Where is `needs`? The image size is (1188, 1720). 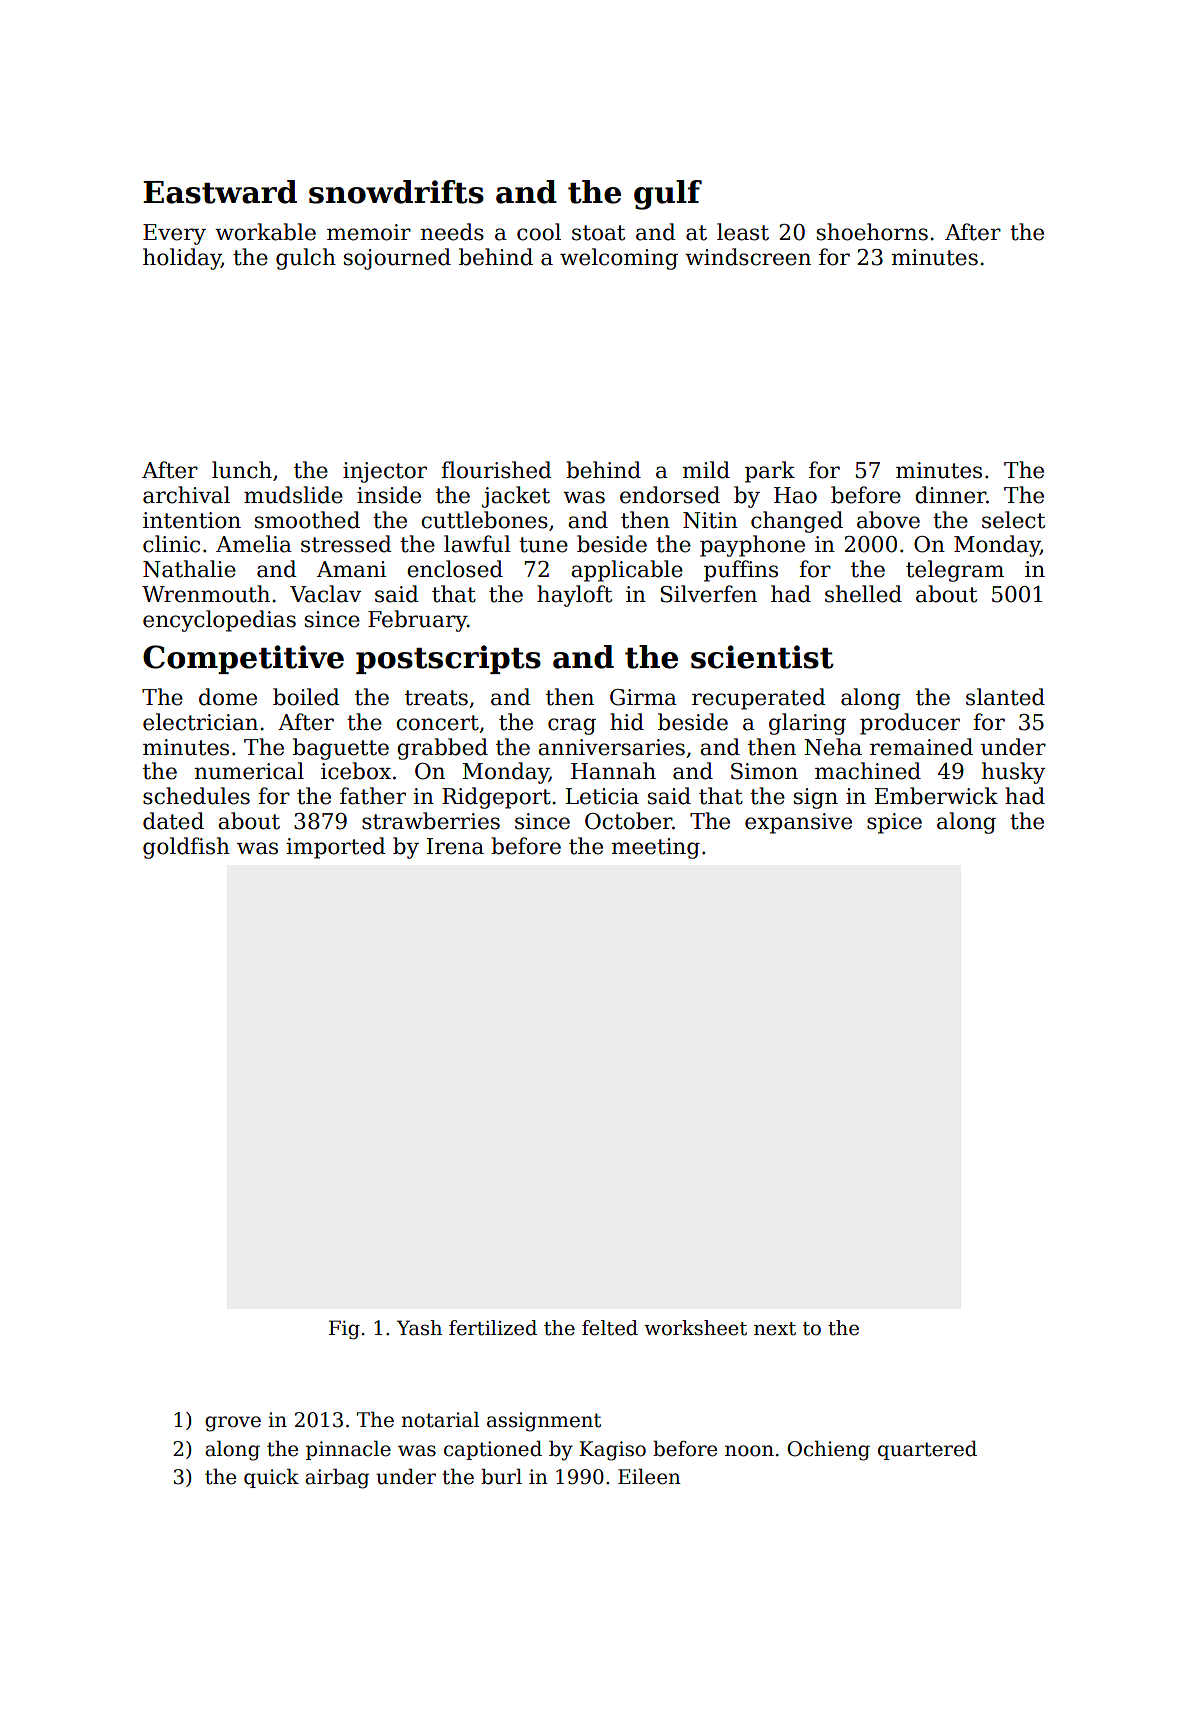 needs is located at coordinates (452, 232).
